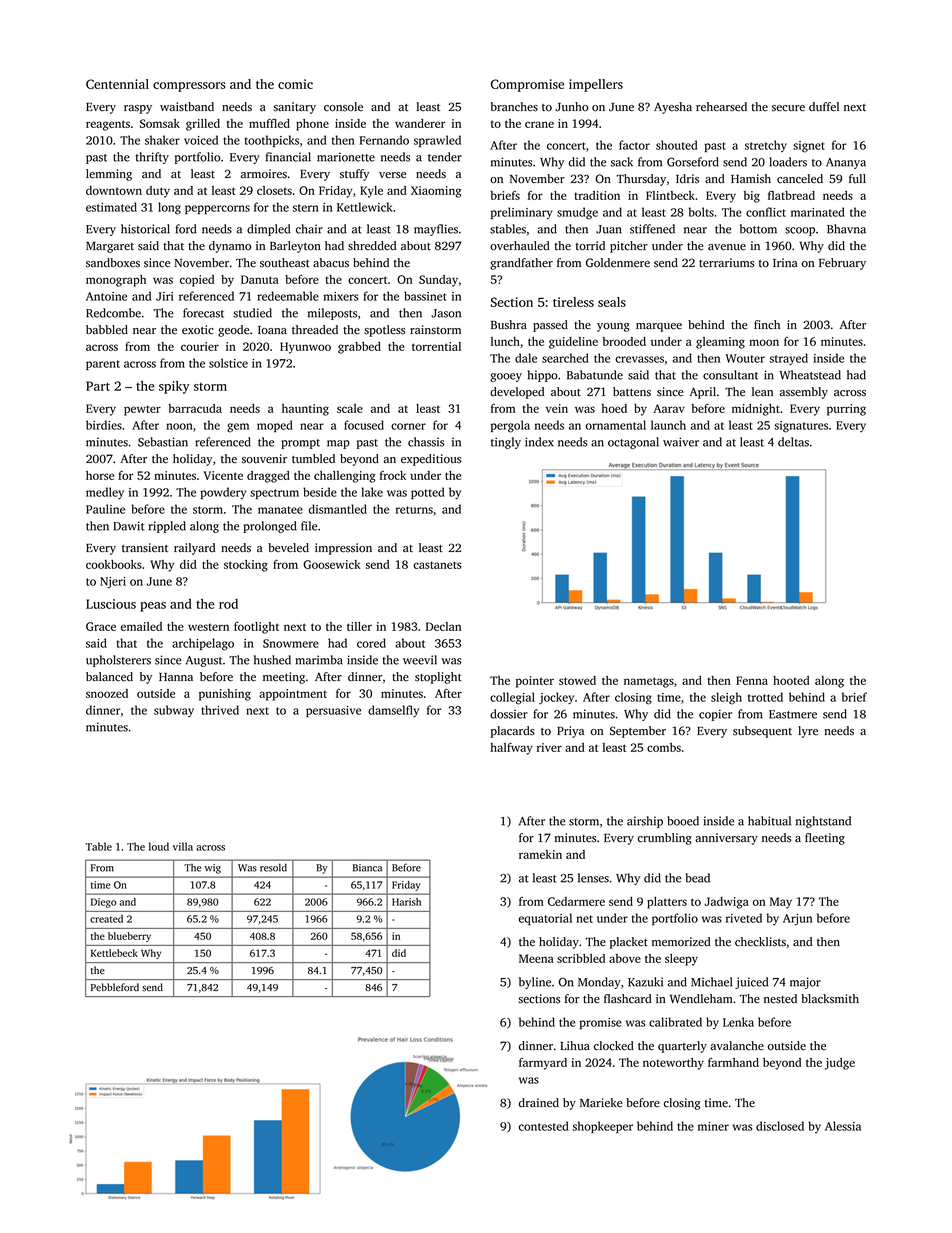 The image size is (952, 1233). Describe the element at coordinates (793, 442) in the screenshot. I see `deltas` at that location.
